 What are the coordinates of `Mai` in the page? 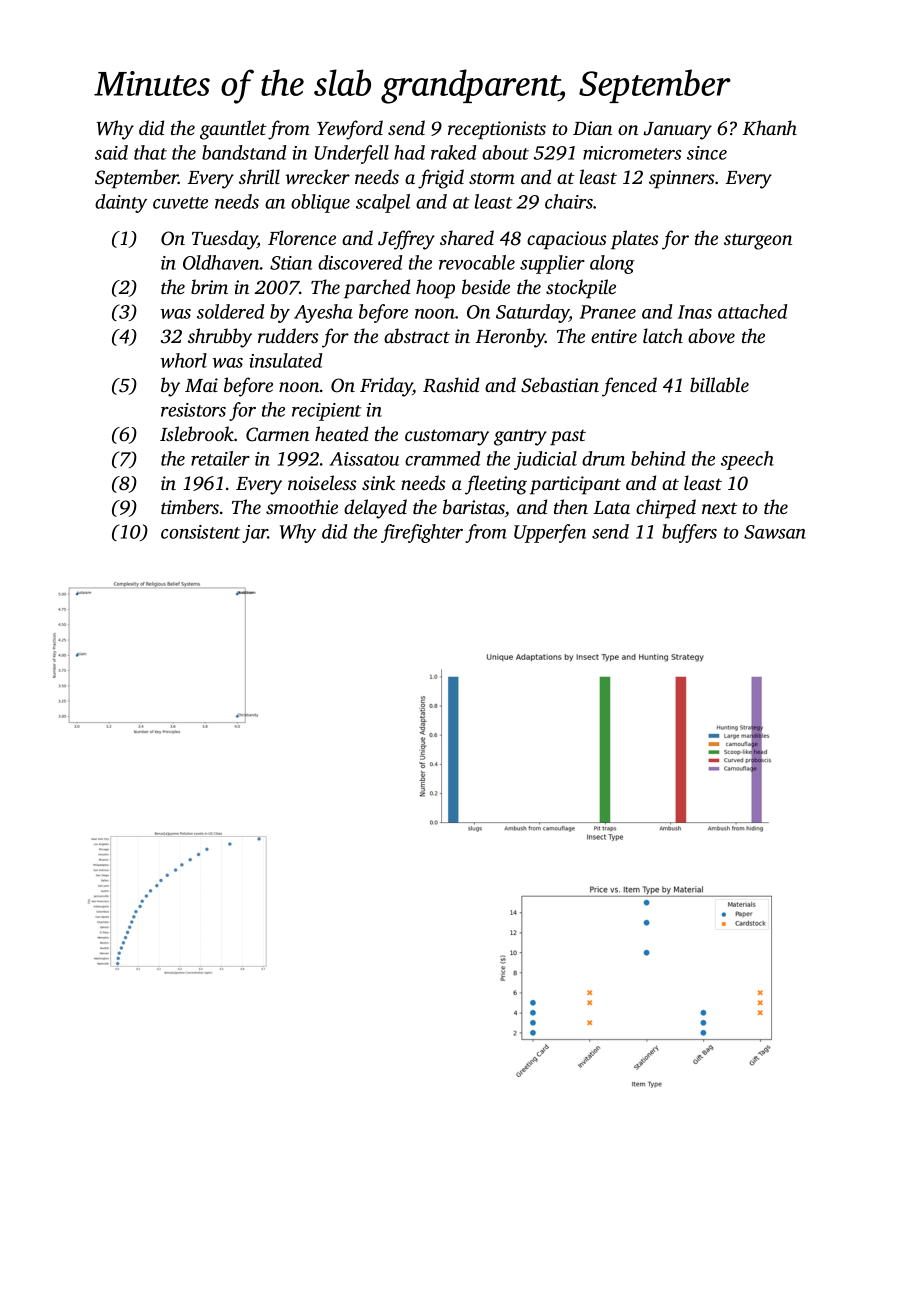 It's located at (201, 385).
